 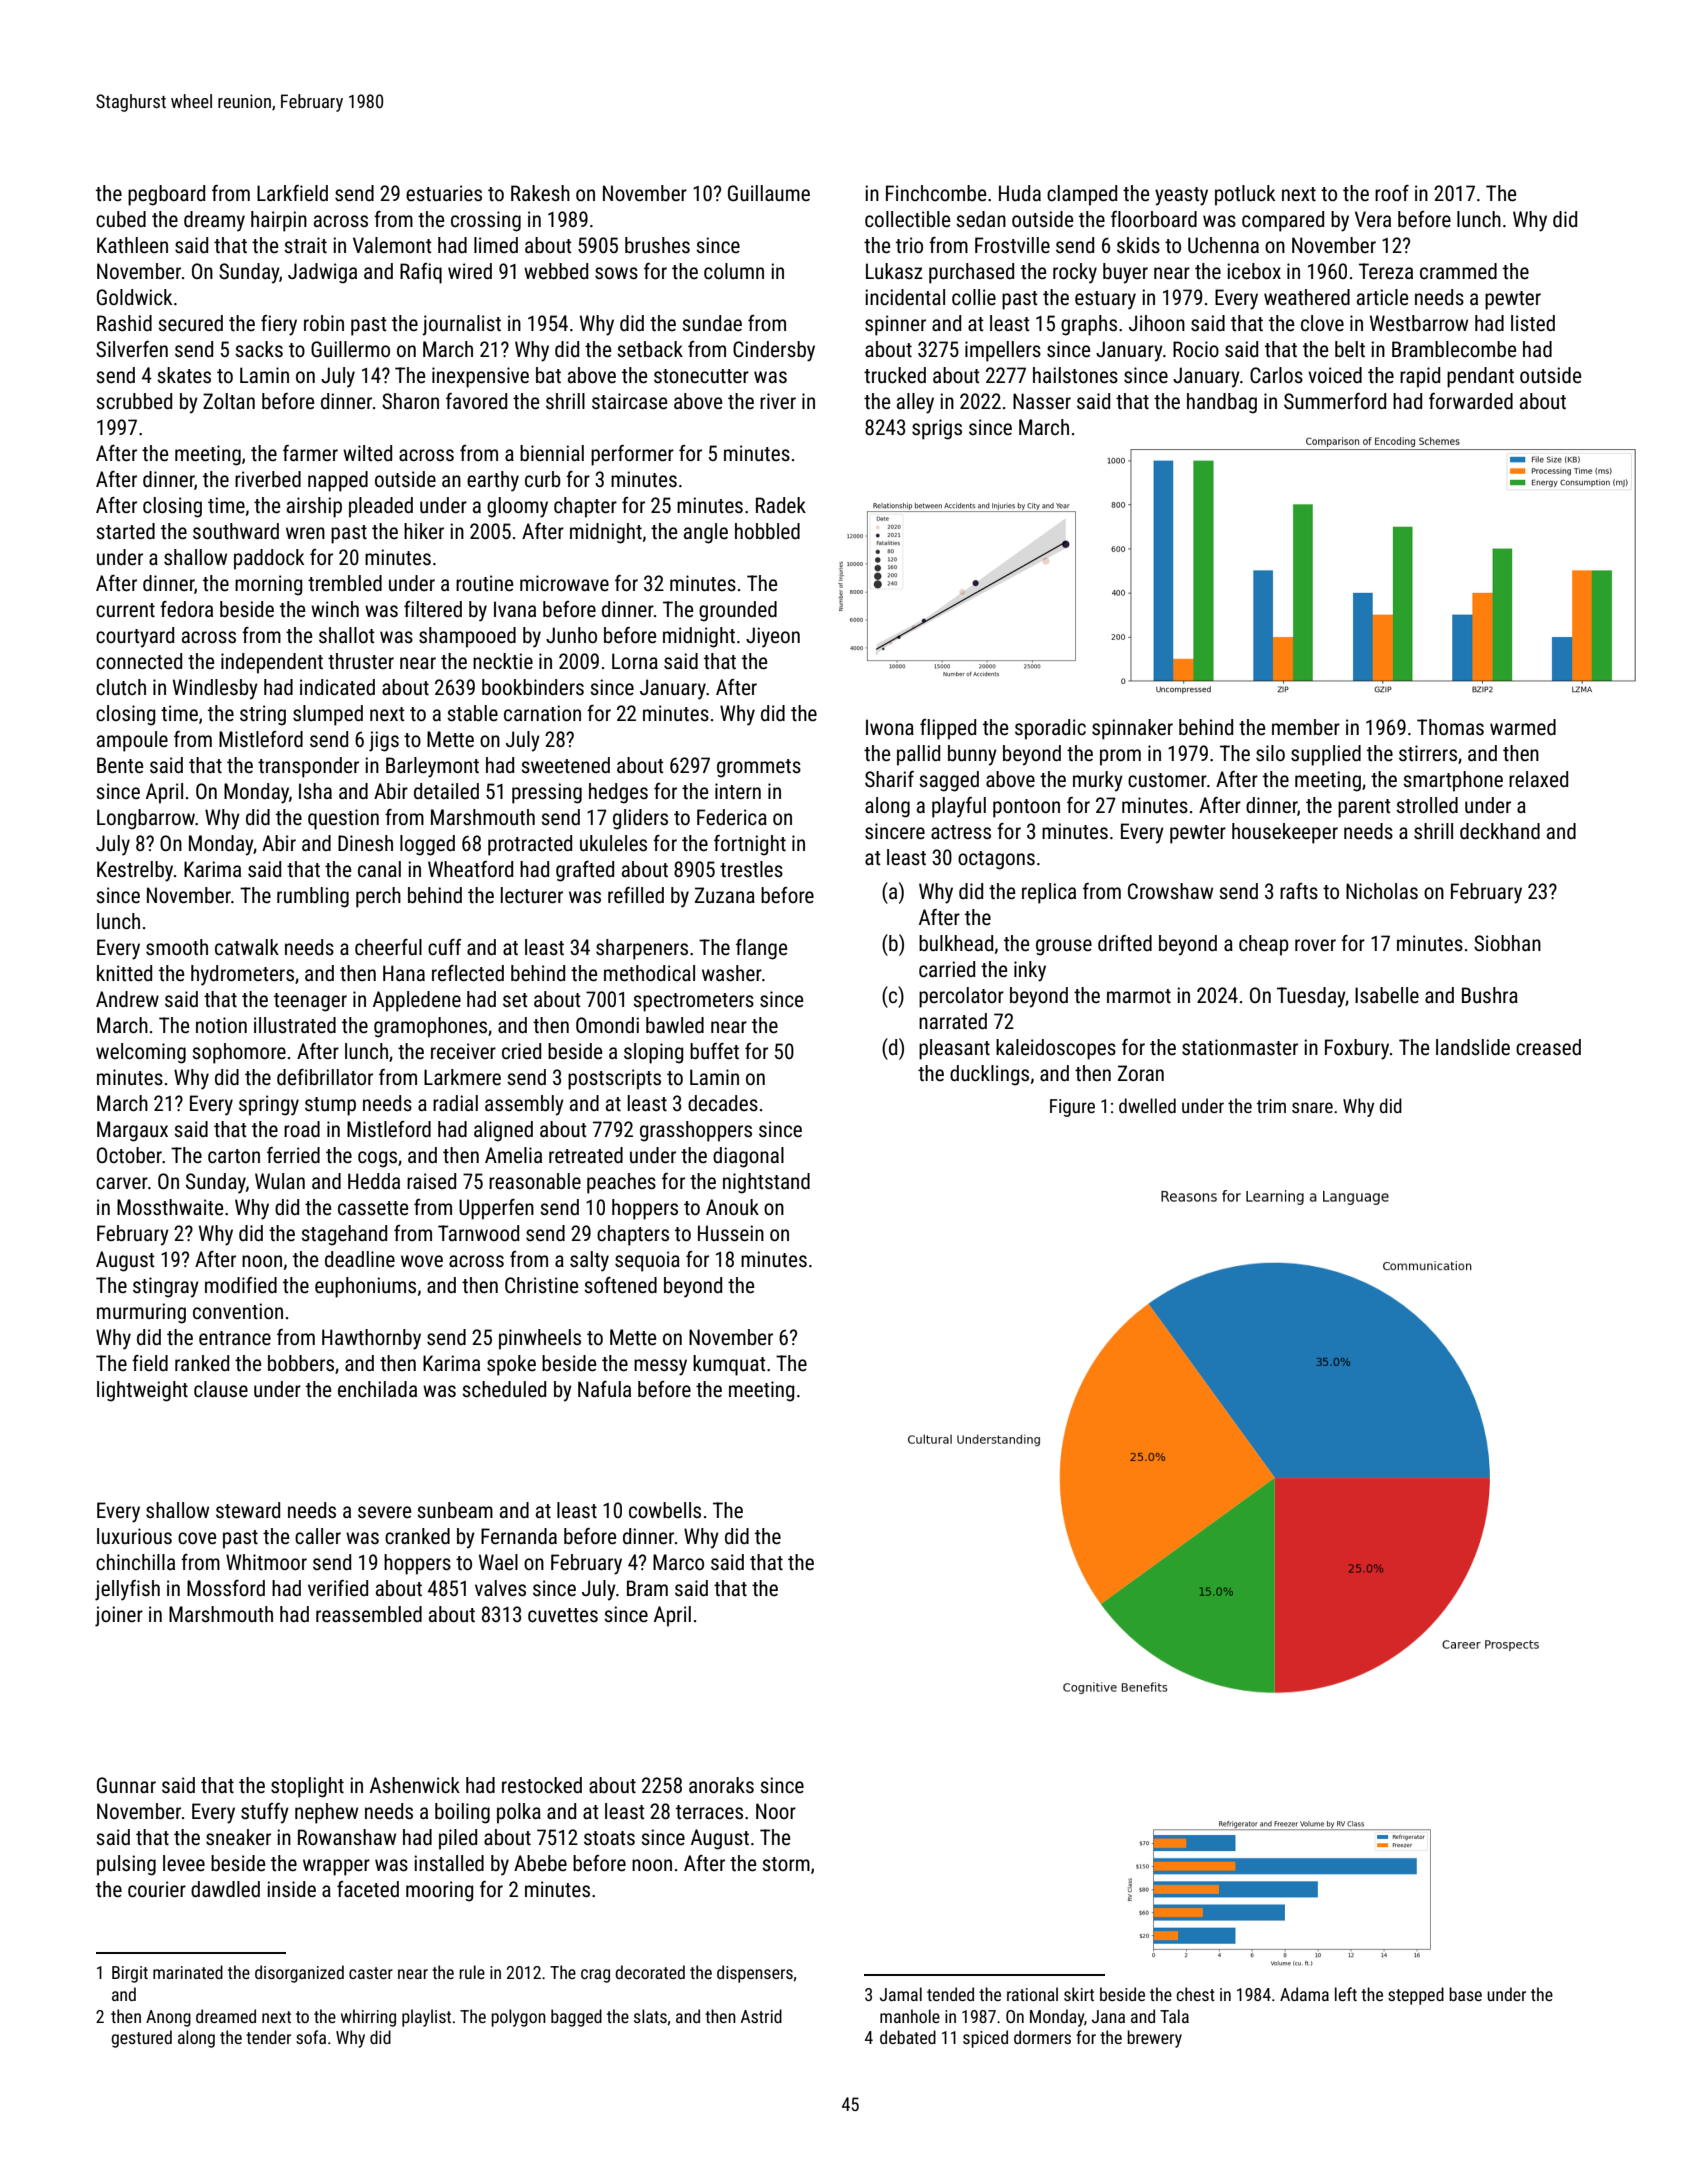 I want to click on Radek, so click(x=781, y=505).
